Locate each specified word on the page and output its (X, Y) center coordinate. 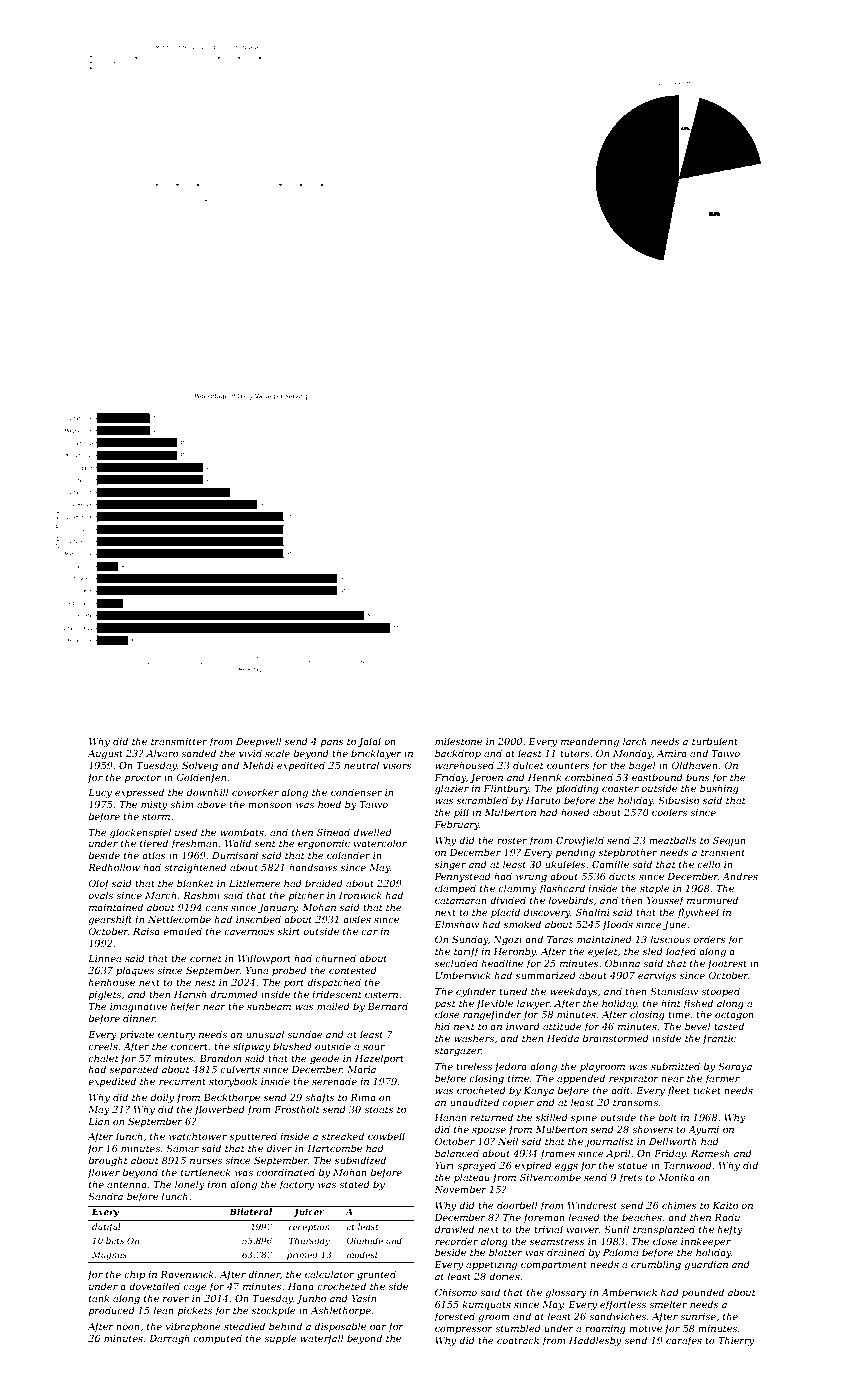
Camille (610, 864)
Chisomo (456, 1292)
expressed (139, 793)
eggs (566, 1167)
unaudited (474, 1102)
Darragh (169, 1339)
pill (461, 813)
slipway (251, 1047)
